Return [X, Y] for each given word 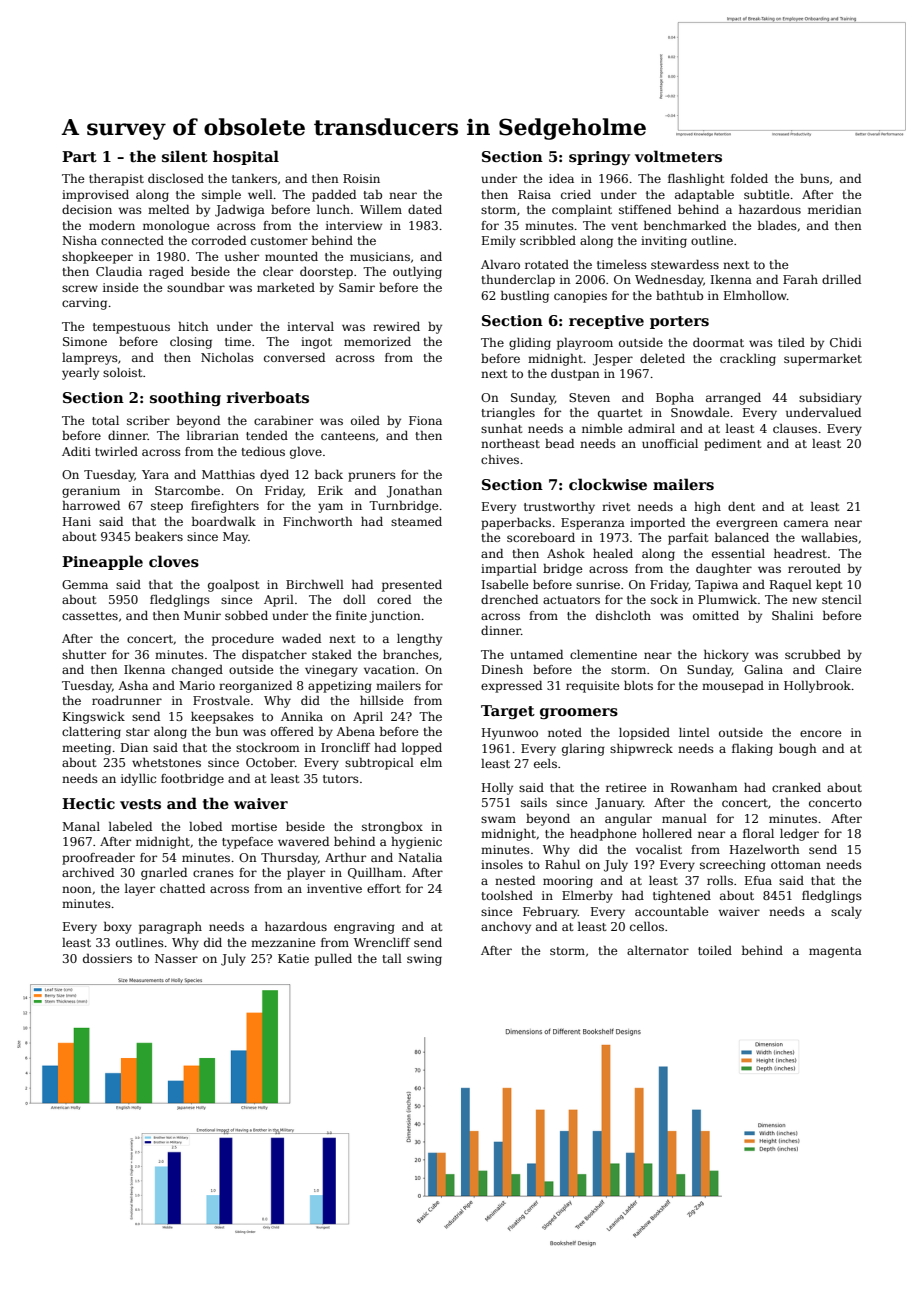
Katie [293, 958]
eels [545, 763]
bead [559, 443]
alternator [658, 950]
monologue [176, 227]
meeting [86, 749]
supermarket [823, 360]
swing [424, 960]
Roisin [361, 178]
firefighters [225, 507]
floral [758, 833]
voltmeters [678, 156]
